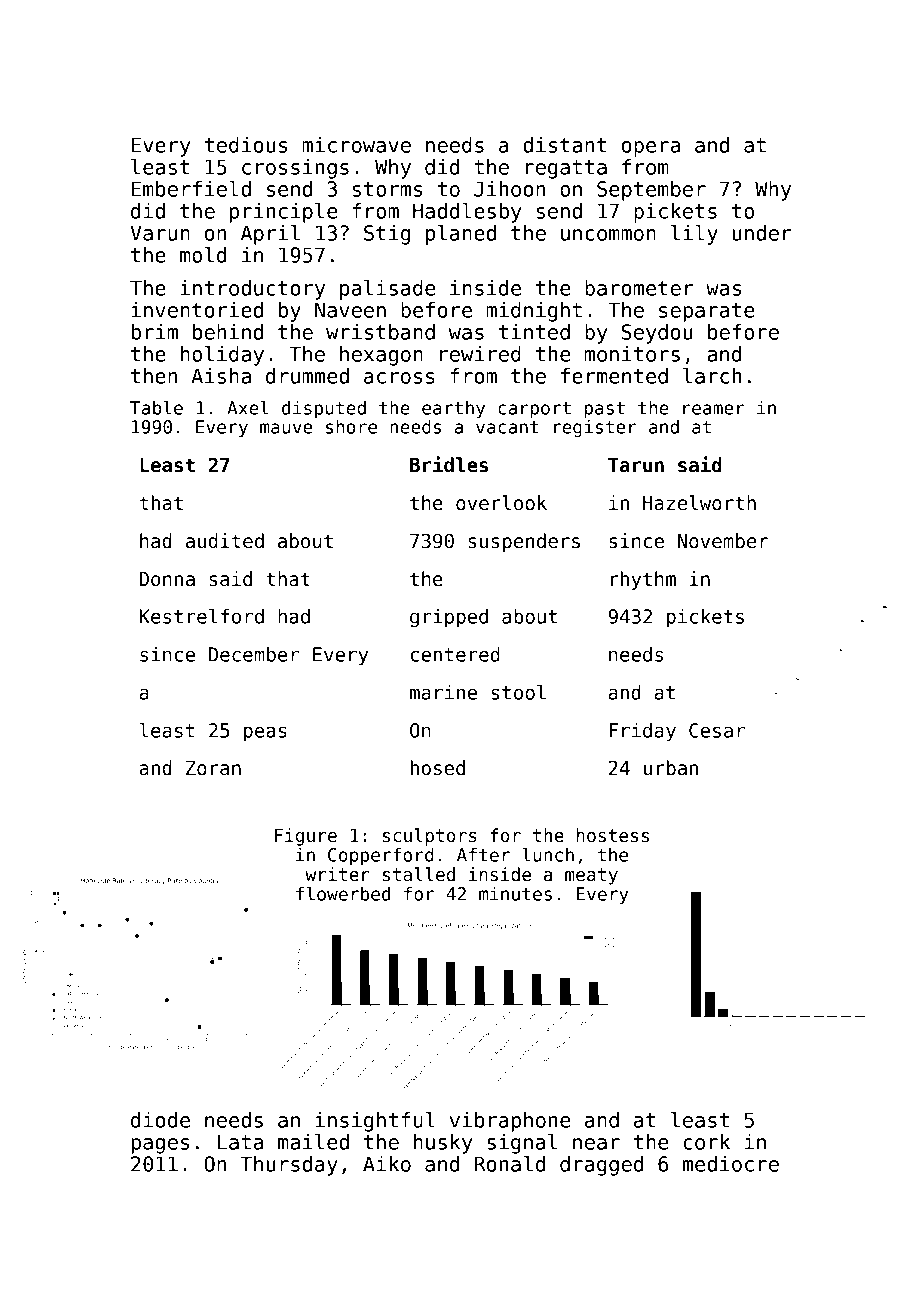 The width and height of the screenshot is (924, 1314). I want to click on After, so click(483, 854).
